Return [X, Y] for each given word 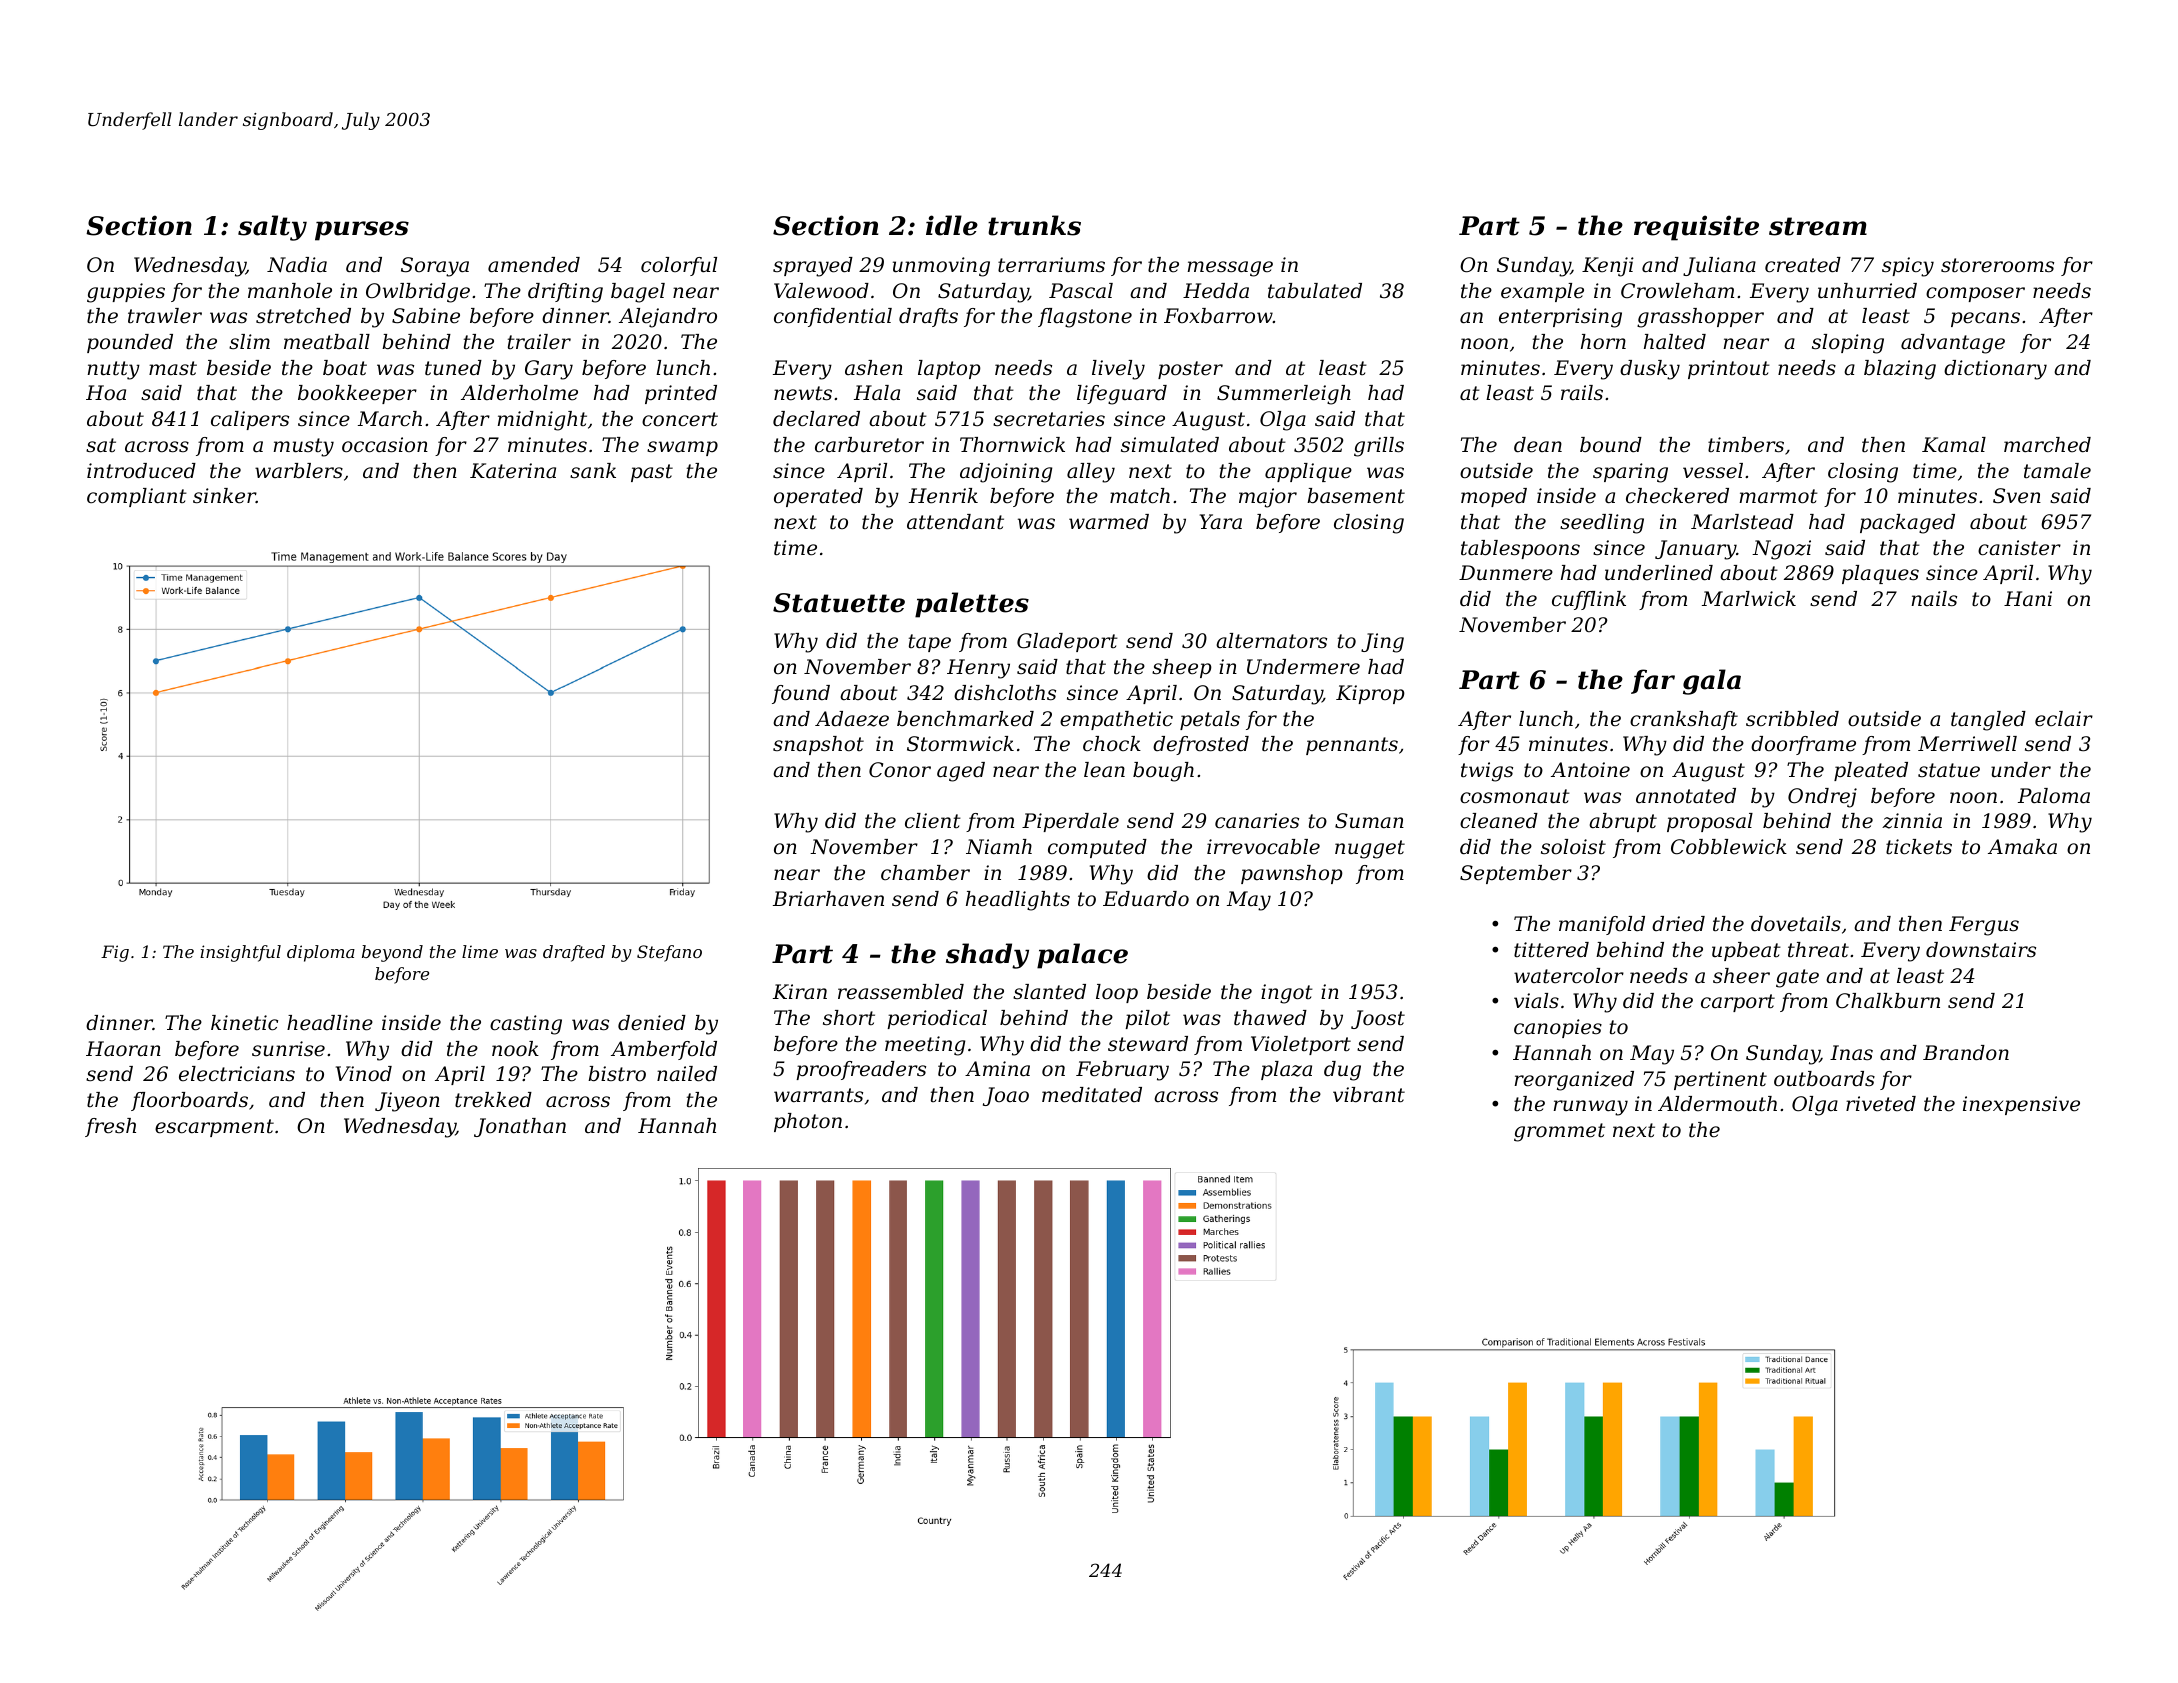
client [933, 821]
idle [952, 225]
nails [1934, 599]
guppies [126, 293]
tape [930, 643]
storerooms [1997, 265]
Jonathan [520, 1127]
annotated [1686, 796]
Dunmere [1506, 573]
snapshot [818, 745]
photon [808, 1122]
